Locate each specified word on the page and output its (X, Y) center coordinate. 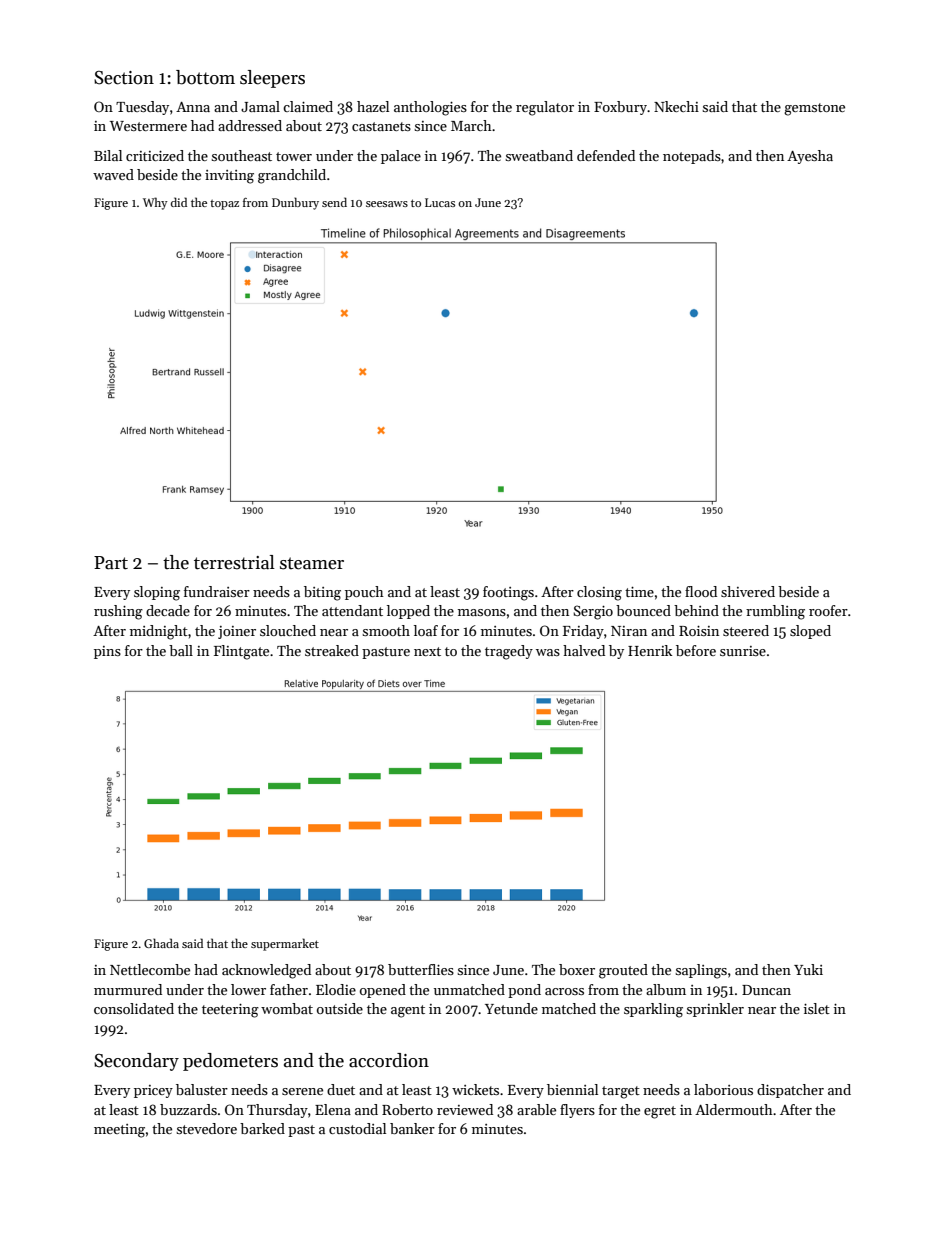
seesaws (387, 204)
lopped (408, 612)
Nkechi (676, 106)
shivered (748, 591)
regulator (545, 108)
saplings (701, 971)
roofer (828, 610)
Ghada (161, 943)
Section (124, 78)
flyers (577, 1111)
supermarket (285, 944)
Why (155, 203)
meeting (119, 1131)
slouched (288, 630)
